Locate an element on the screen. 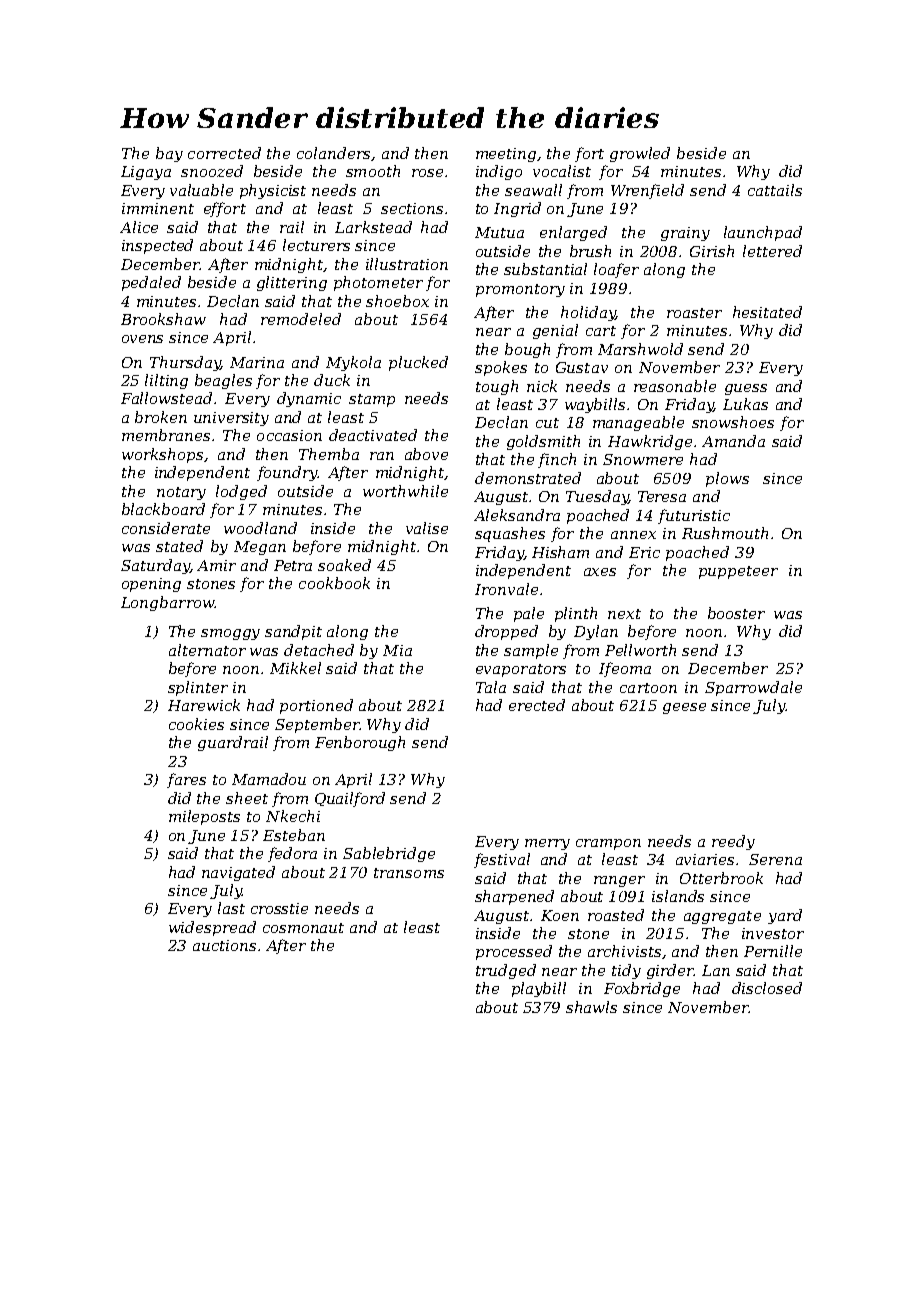  auctions is located at coordinates (224, 945).
